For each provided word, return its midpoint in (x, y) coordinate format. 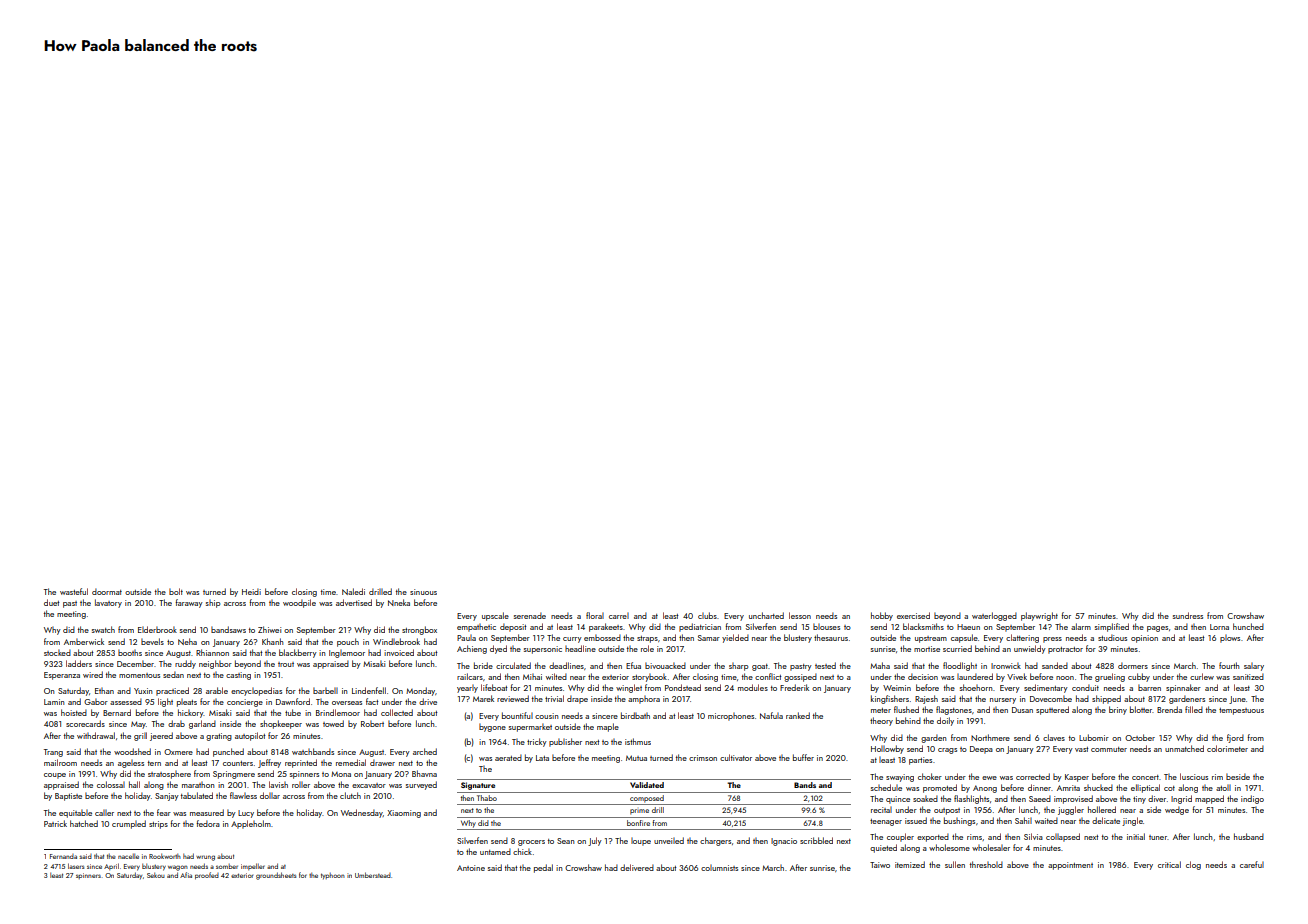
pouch (348, 642)
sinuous (423, 592)
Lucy (246, 814)
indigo (1252, 799)
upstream (931, 639)
